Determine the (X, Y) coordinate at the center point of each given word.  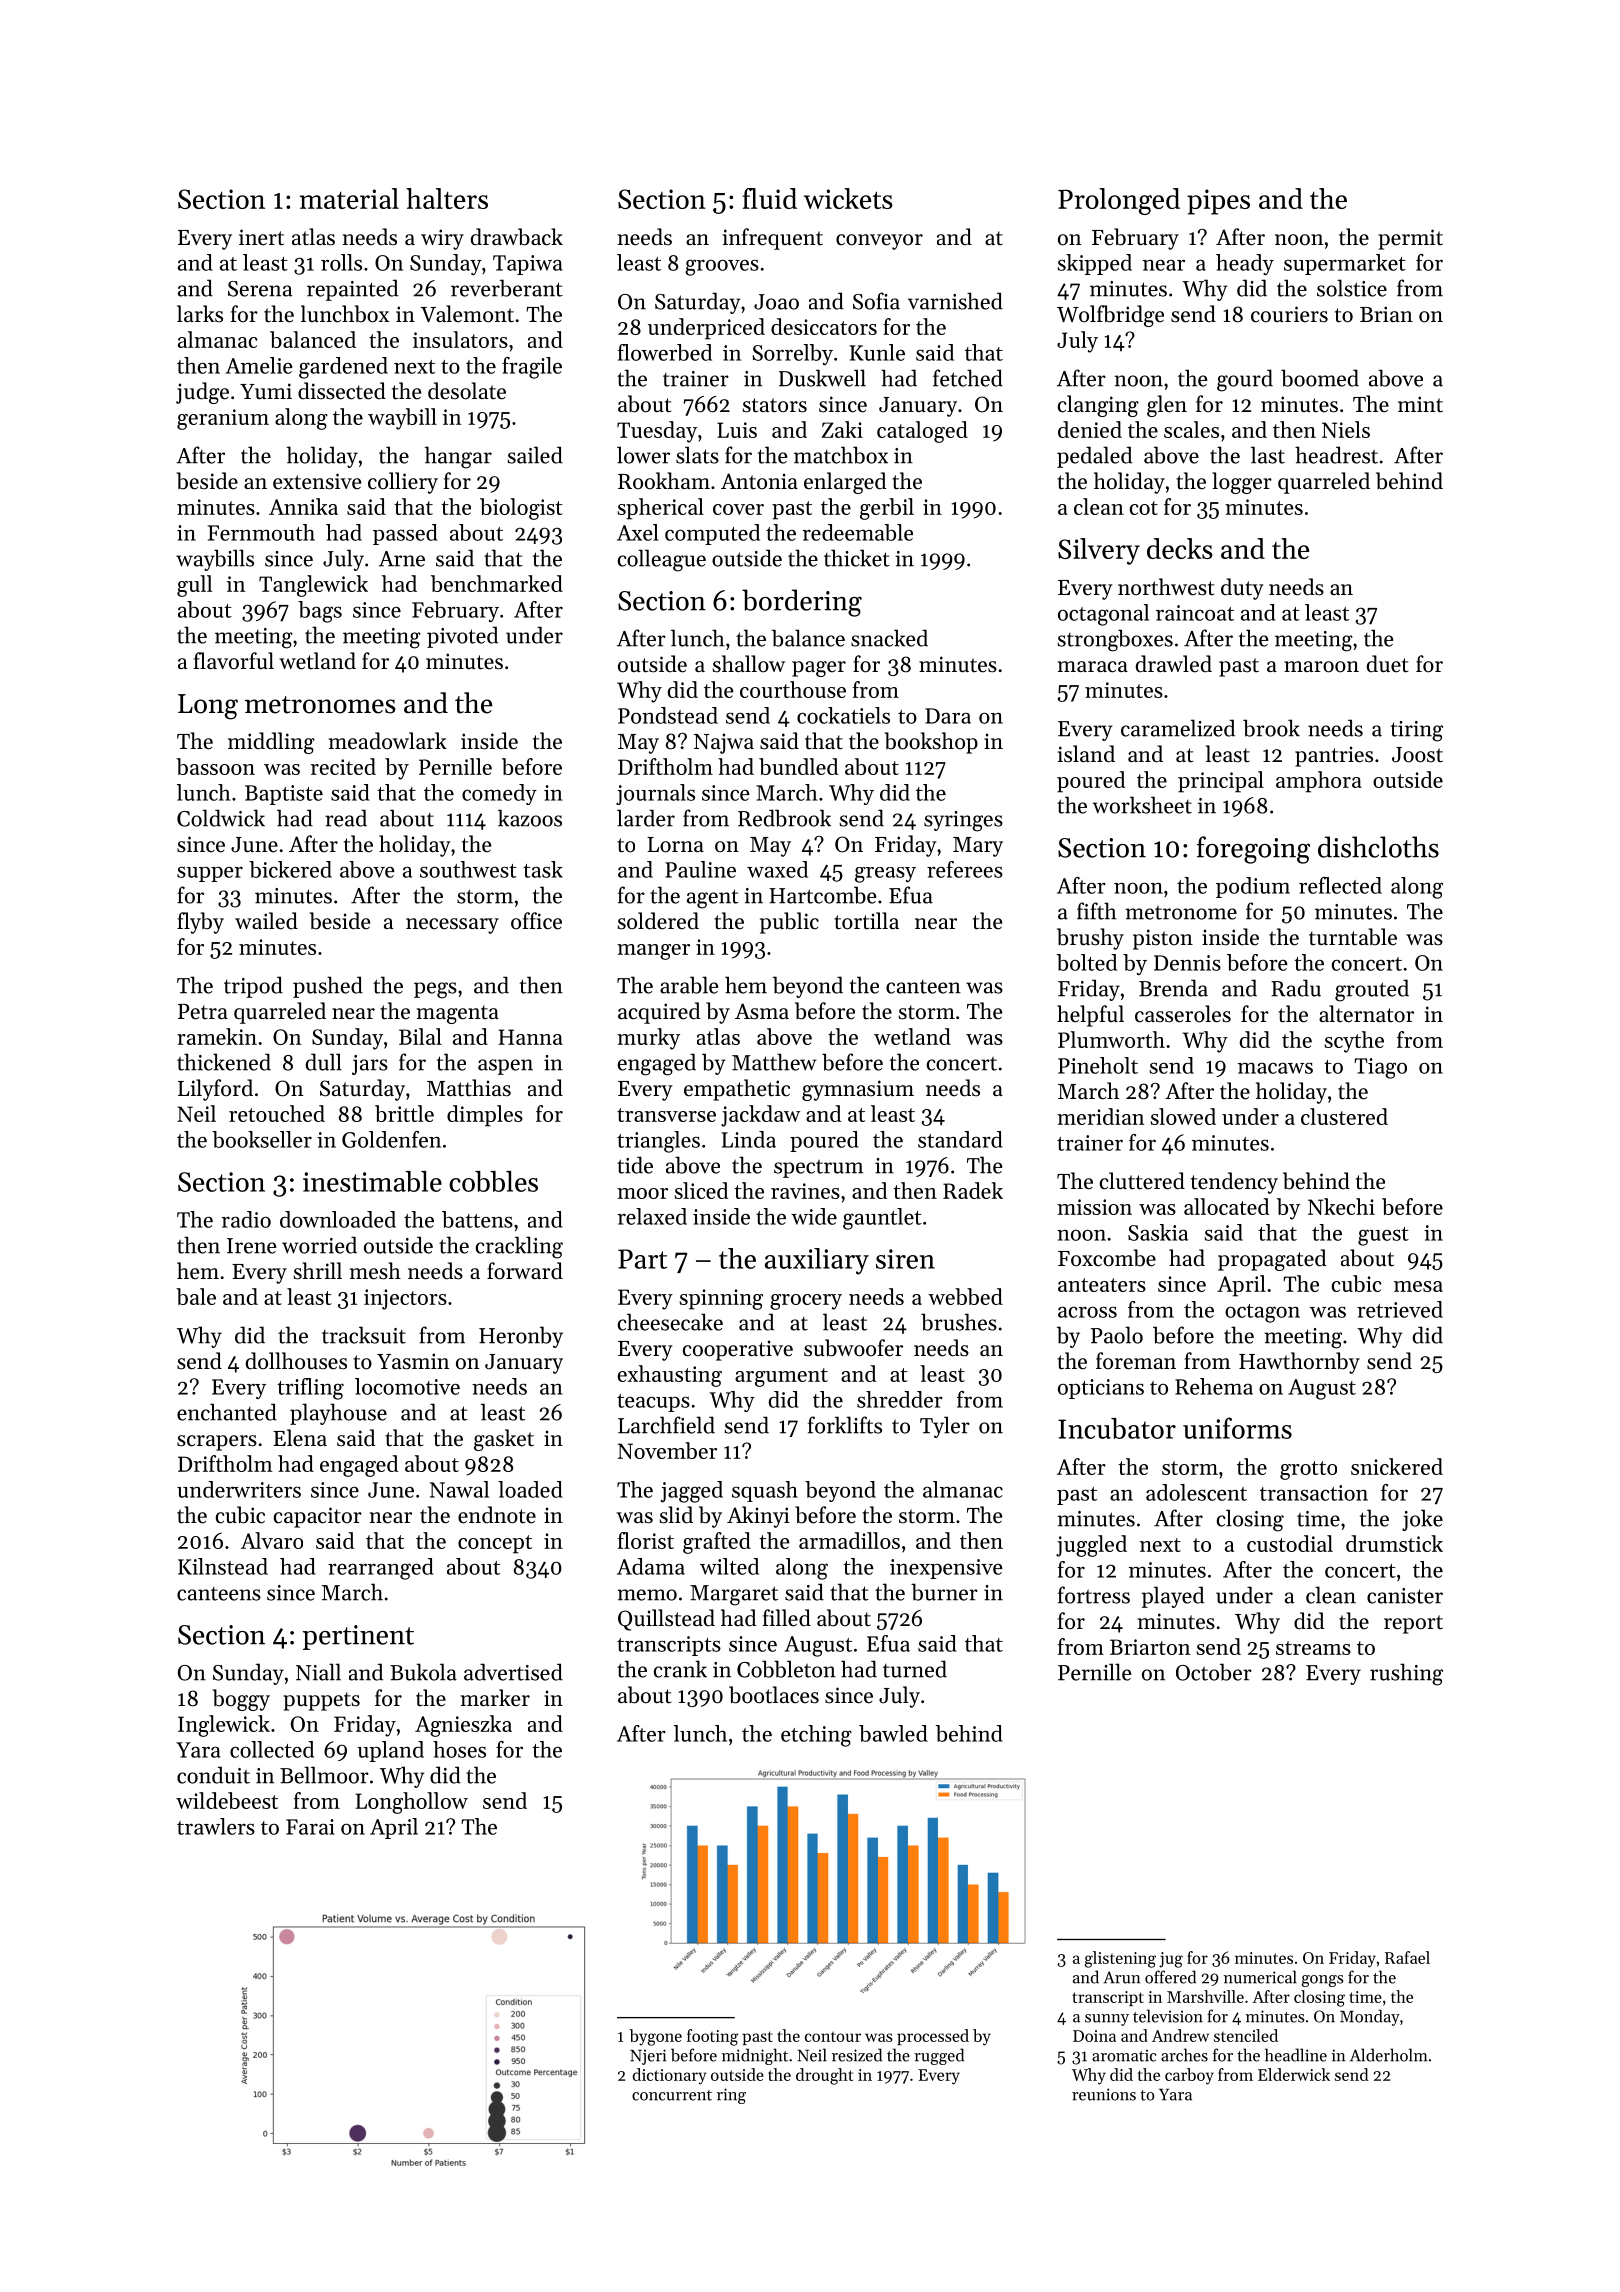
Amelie (259, 365)
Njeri (648, 2057)
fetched (968, 378)
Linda (749, 1139)
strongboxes (1115, 640)
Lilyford (215, 1090)
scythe (1354, 1042)
